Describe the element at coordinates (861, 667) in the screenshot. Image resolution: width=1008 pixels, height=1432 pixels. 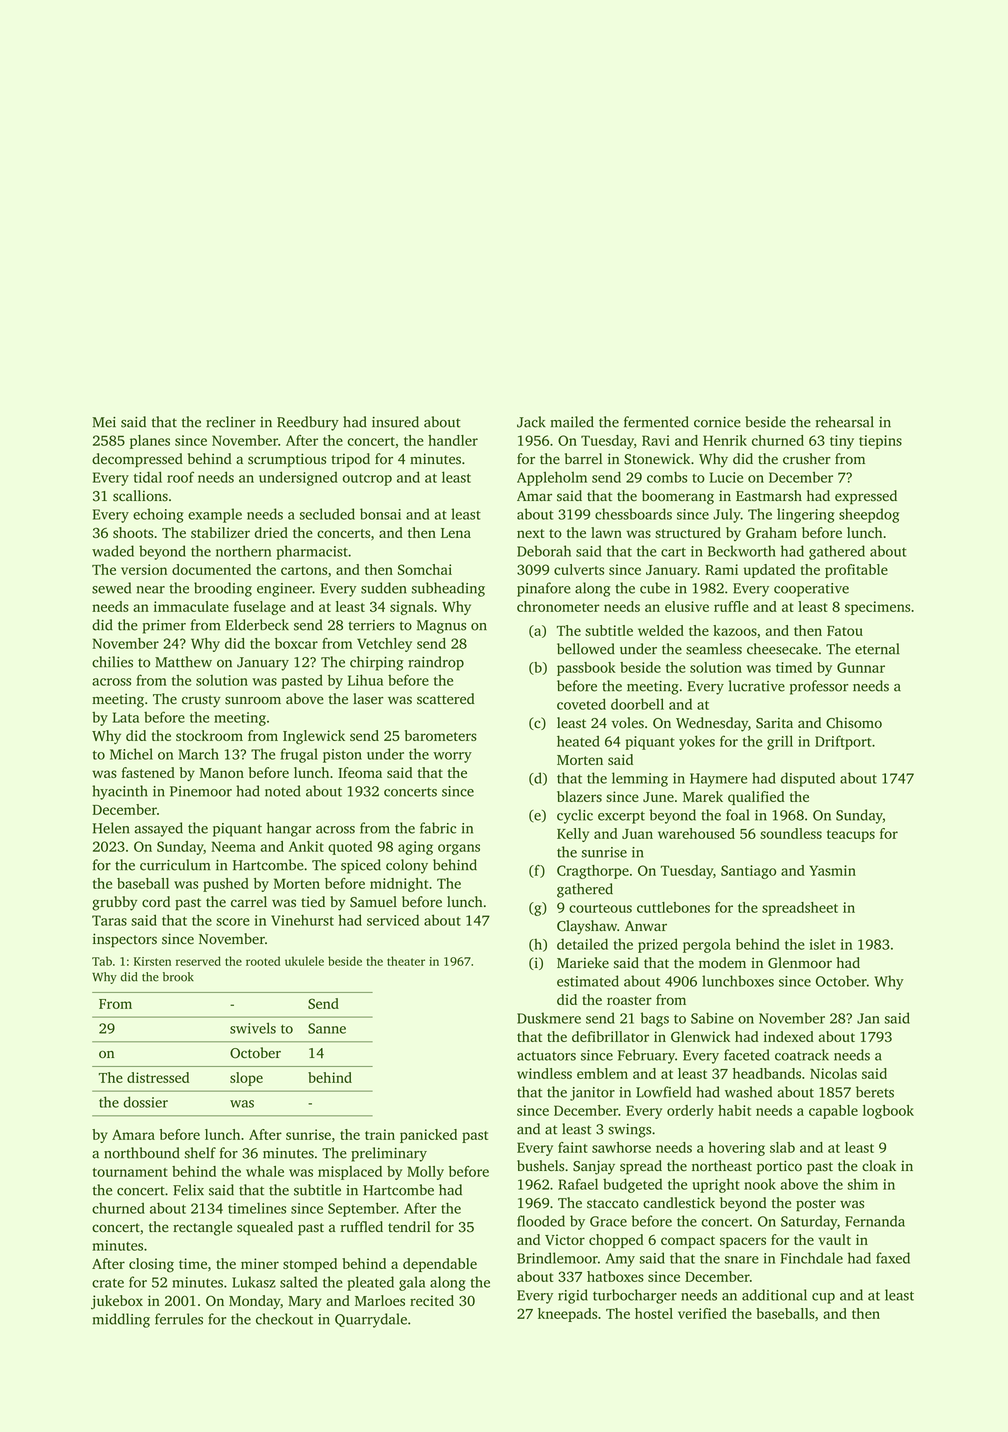
I see `Gunnar` at that location.
